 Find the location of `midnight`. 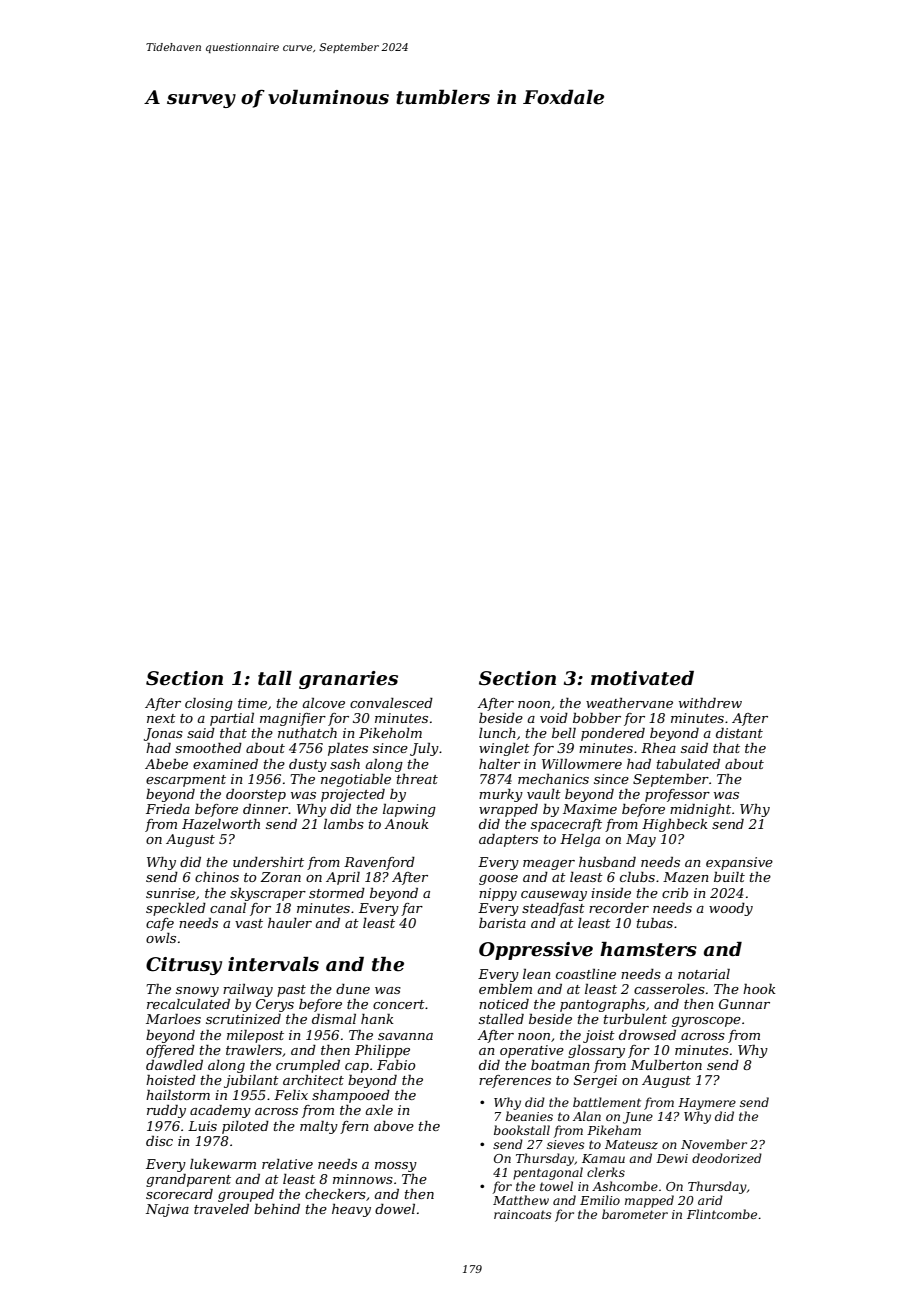

midnight is located at coordinates (700, 810).
